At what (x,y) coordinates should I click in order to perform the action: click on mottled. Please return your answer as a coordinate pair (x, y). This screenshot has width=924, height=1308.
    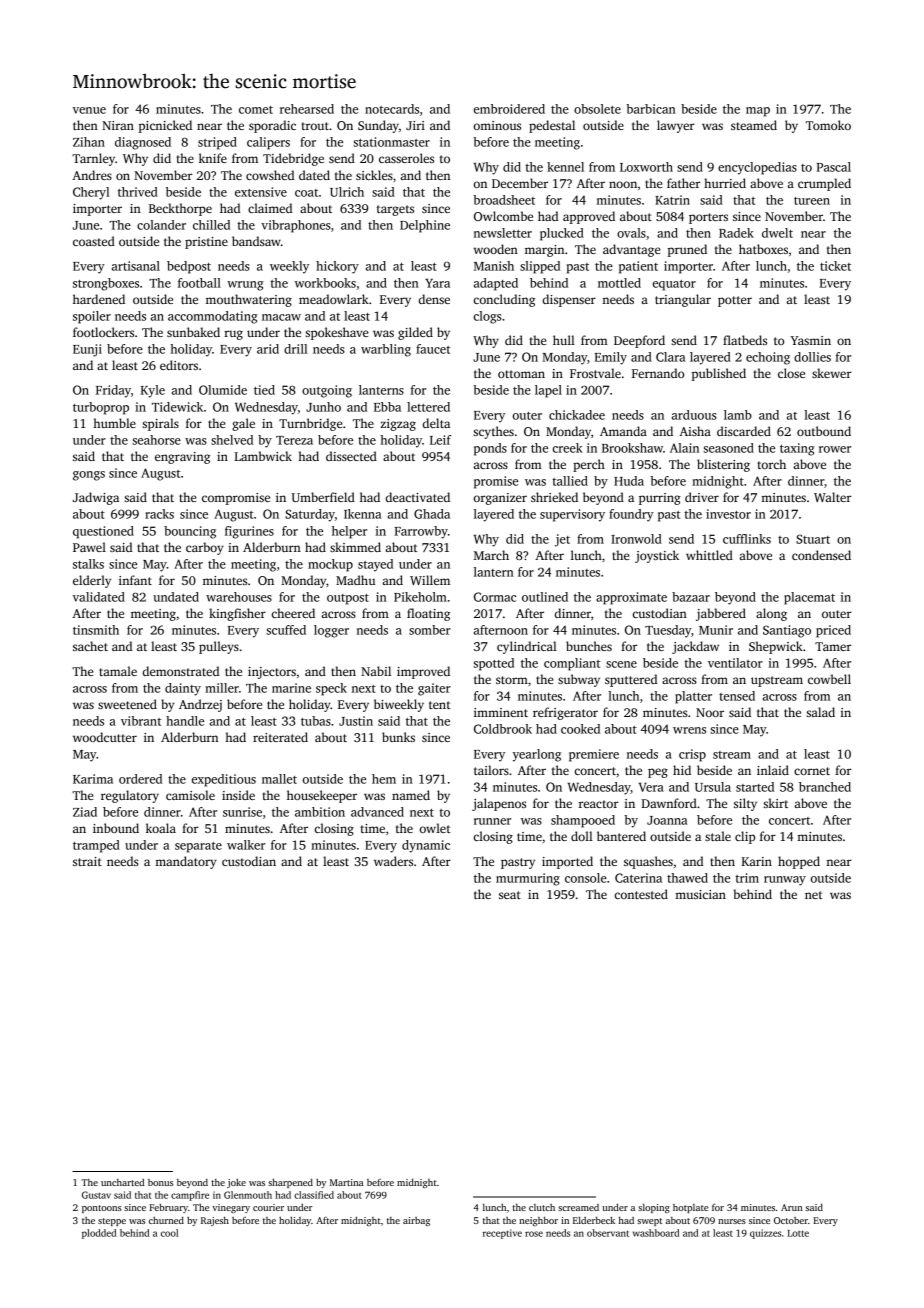
    Looking at the image, I should click on (619, 283).
